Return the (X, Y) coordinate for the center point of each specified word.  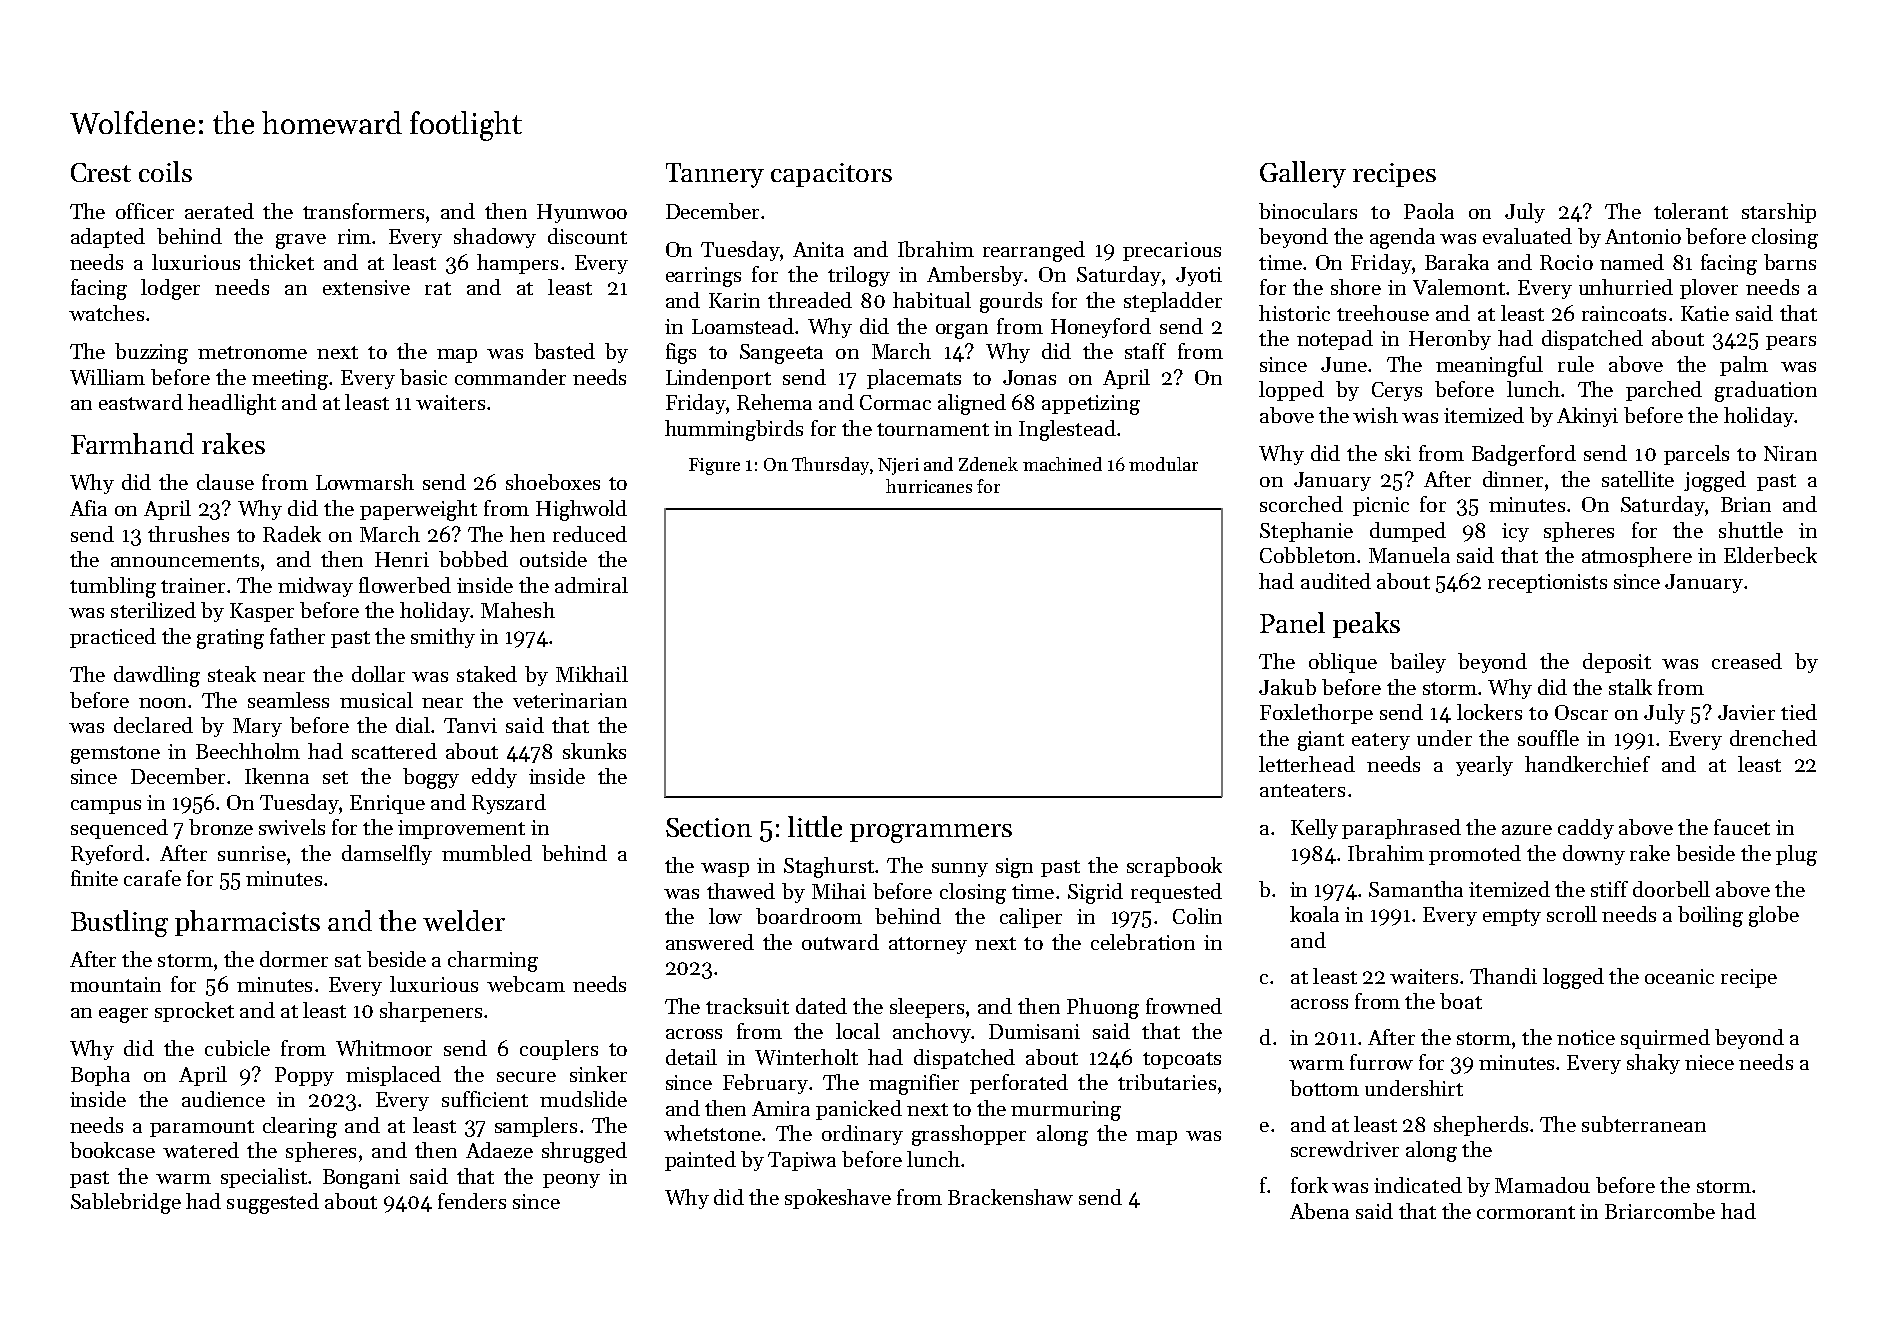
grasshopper (969, 1135)
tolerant (1691, 211)
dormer (294, 959)
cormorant (1526, 1212)
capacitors (831, 175)
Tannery (715, 175)
